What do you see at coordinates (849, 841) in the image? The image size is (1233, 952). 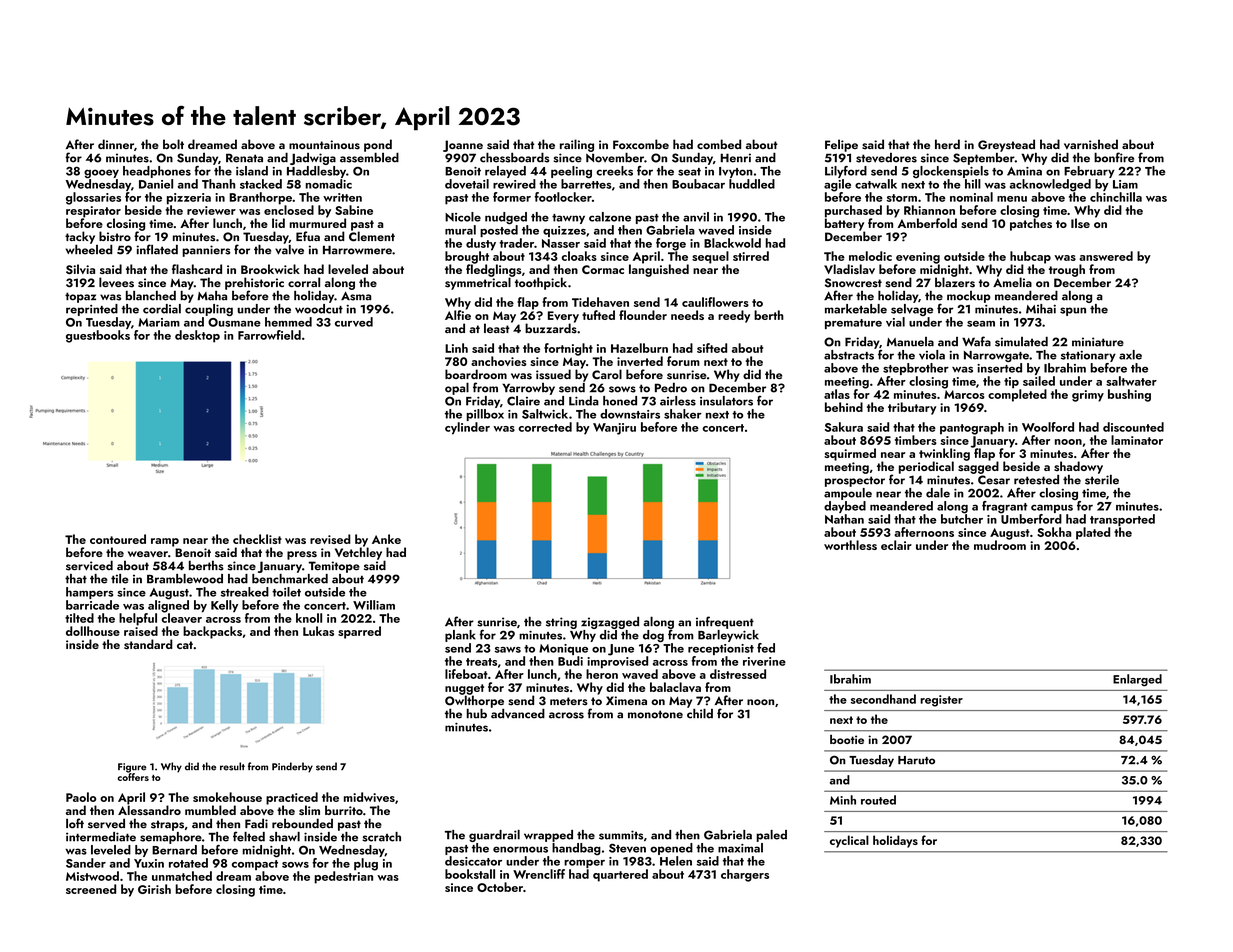 I see `cyclical` at bounding box center [849, 841].
